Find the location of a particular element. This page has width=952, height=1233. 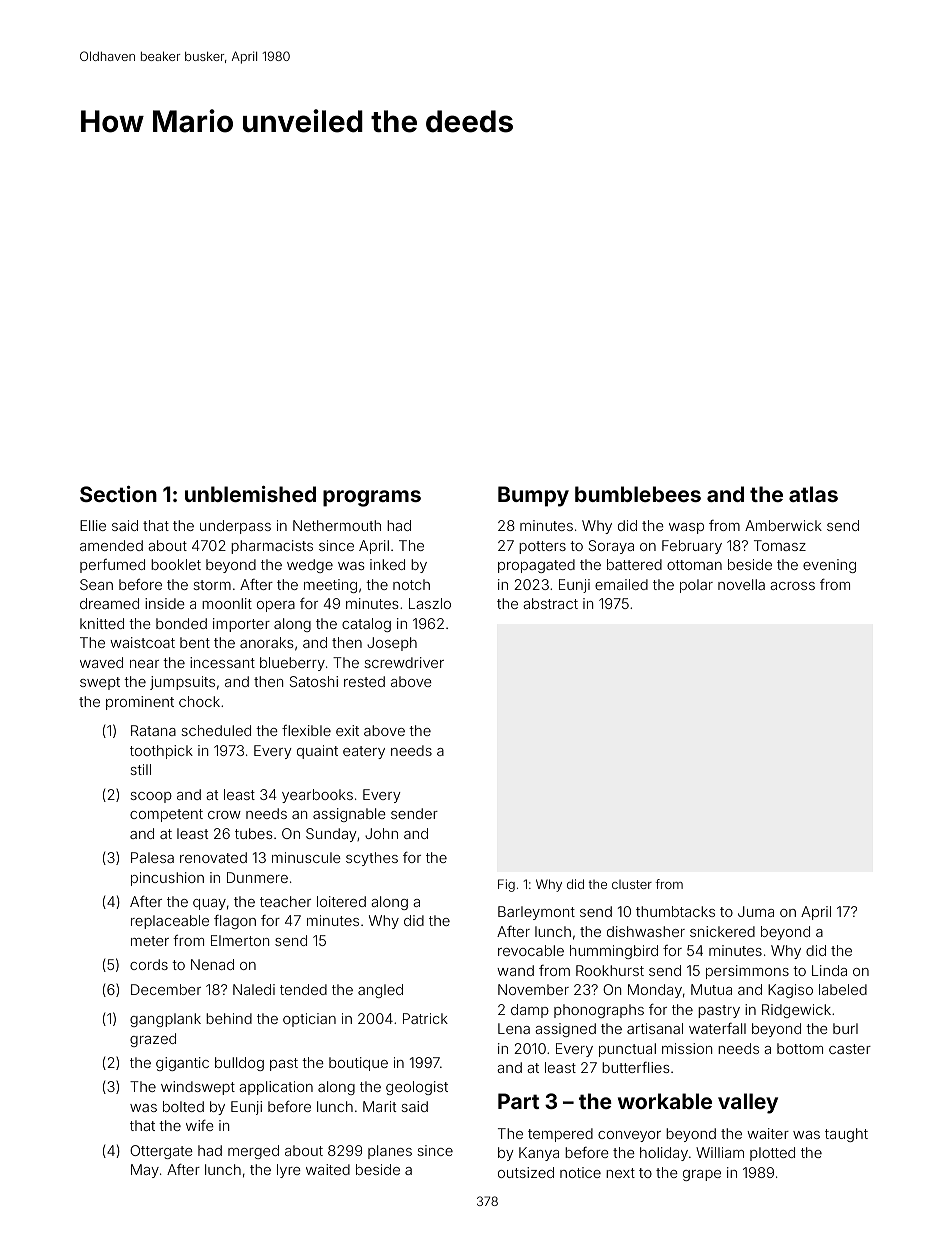

abstract is located at coordinates (550, 603).
